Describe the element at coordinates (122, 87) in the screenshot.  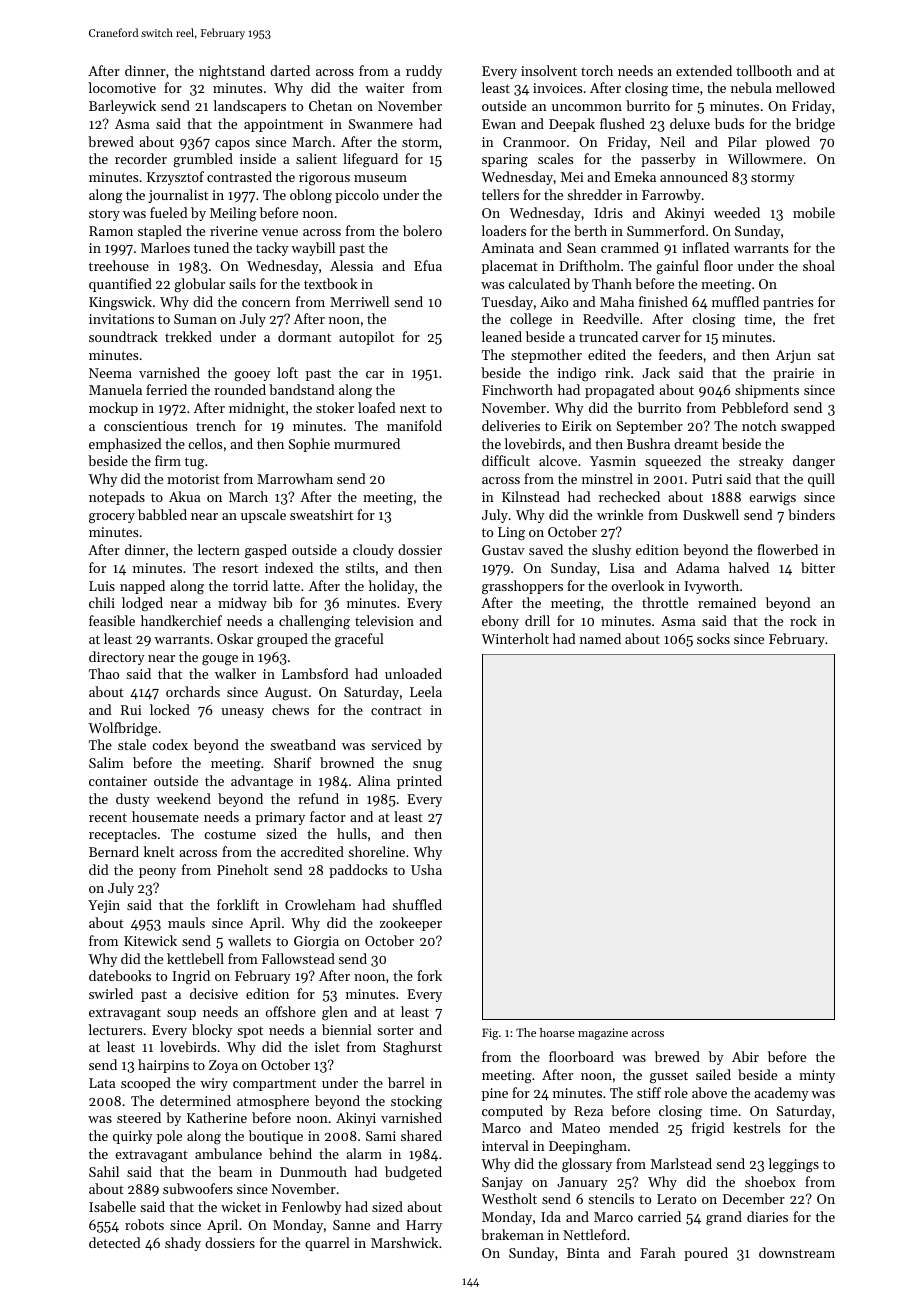
I see `locomotive` at that location.
